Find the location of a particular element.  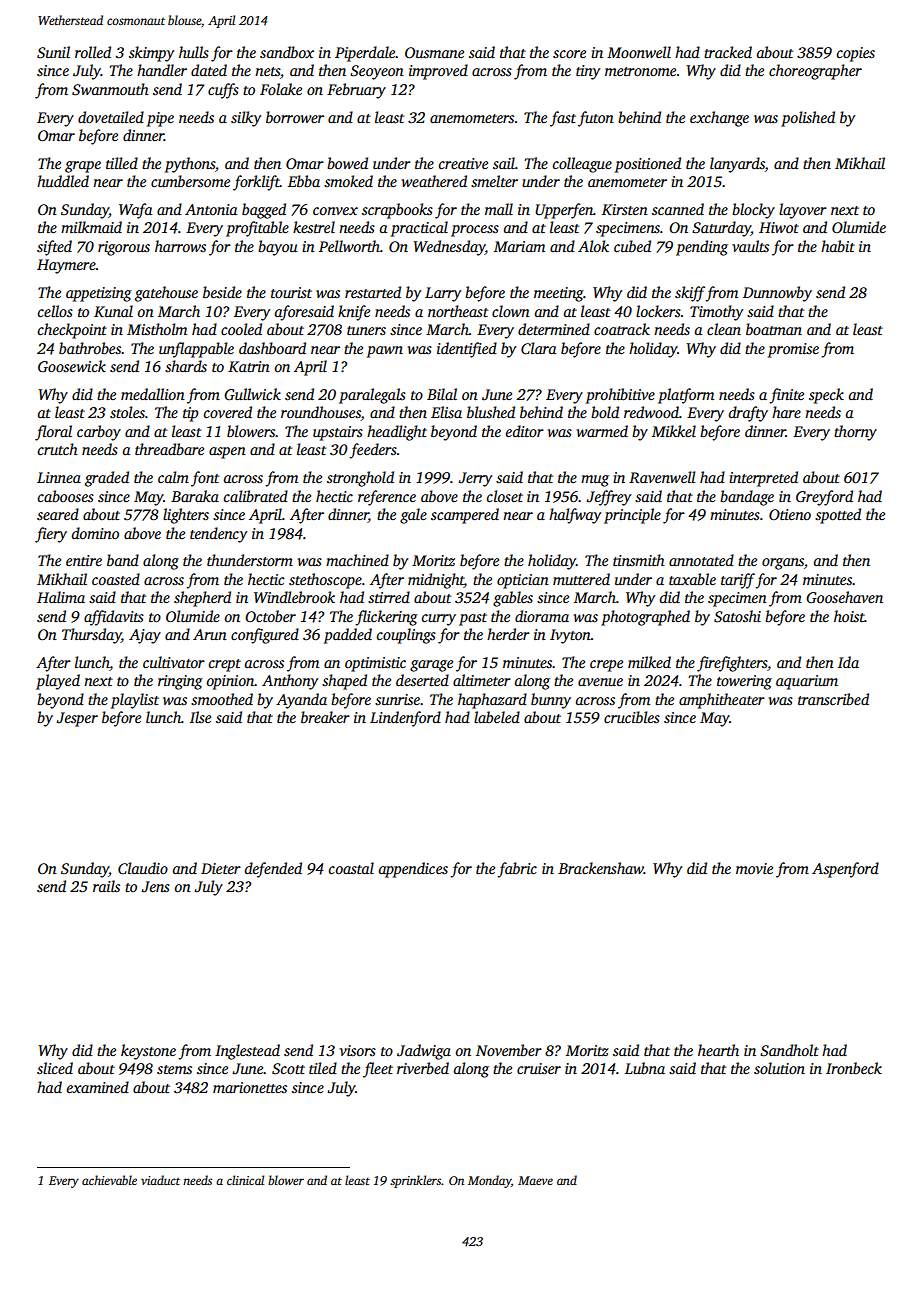

hare is located at coordinates (786, 412).
